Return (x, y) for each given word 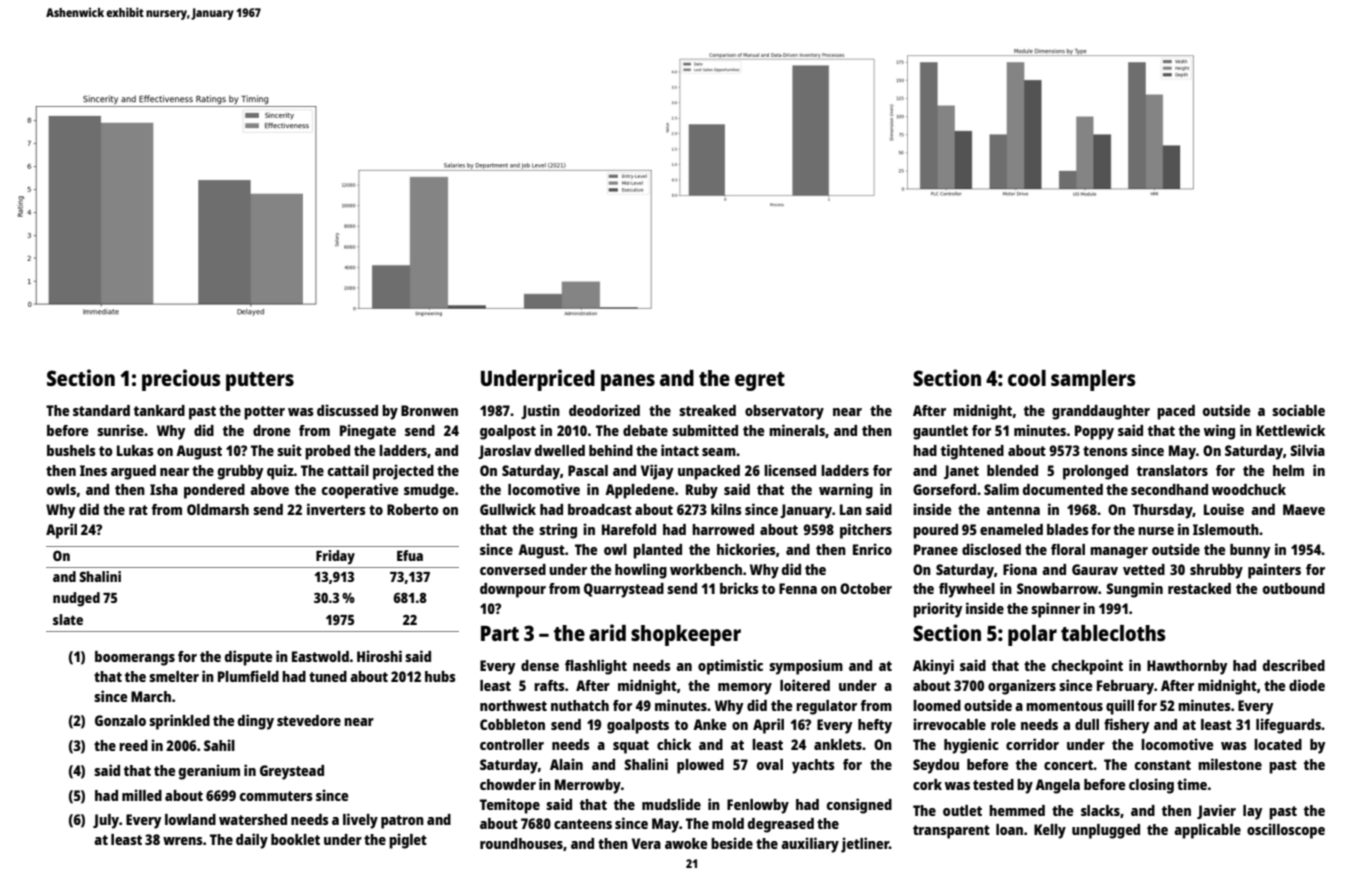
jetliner (865, 845)
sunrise (120, 430)
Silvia (1307, 450)
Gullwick (508, 509)
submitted (705, 430)
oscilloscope (1286, 831)
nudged (76, 599)
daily (252, 841)
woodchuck (1249, 489)
